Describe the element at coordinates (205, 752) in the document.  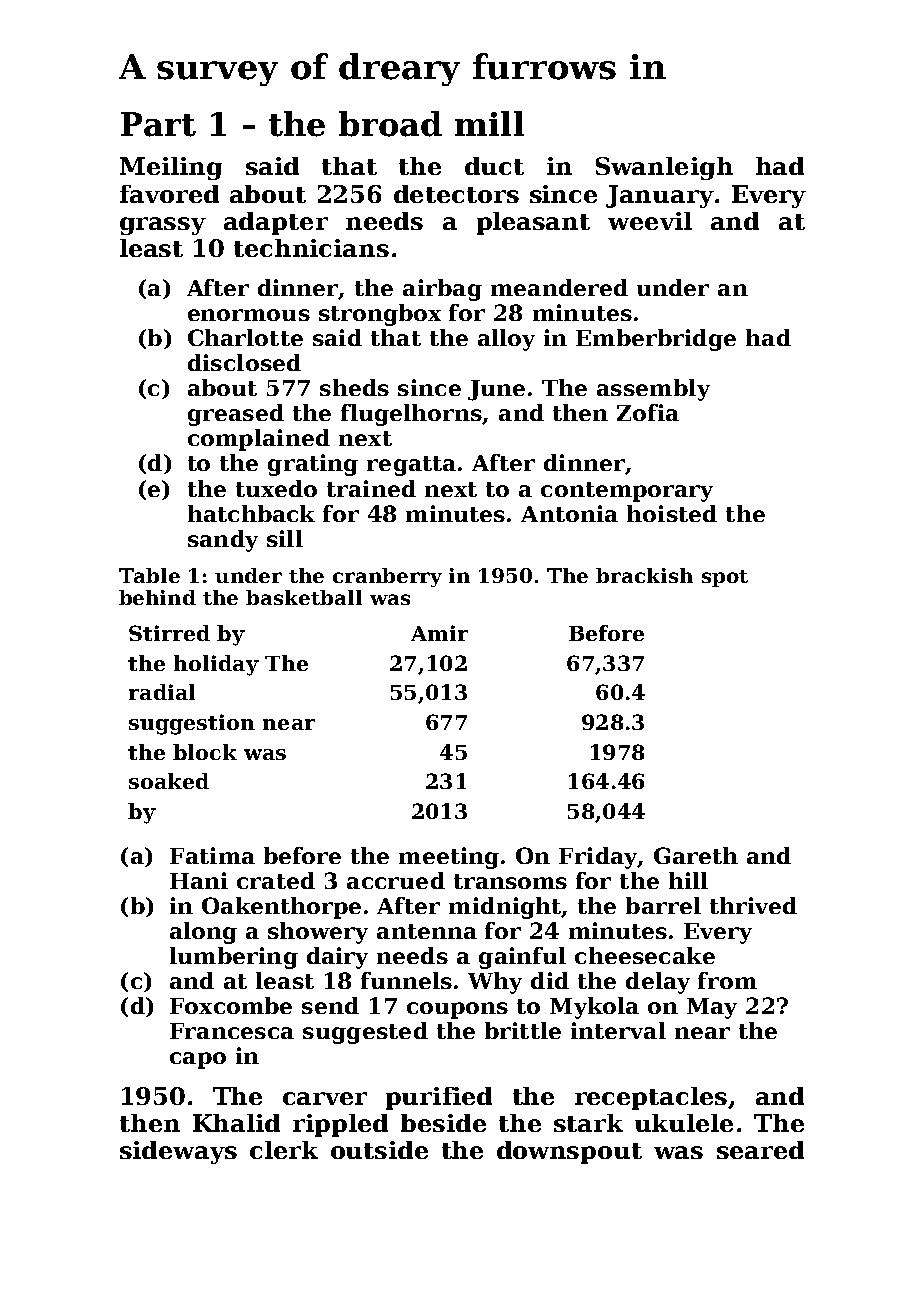
I see `block` at that location.
